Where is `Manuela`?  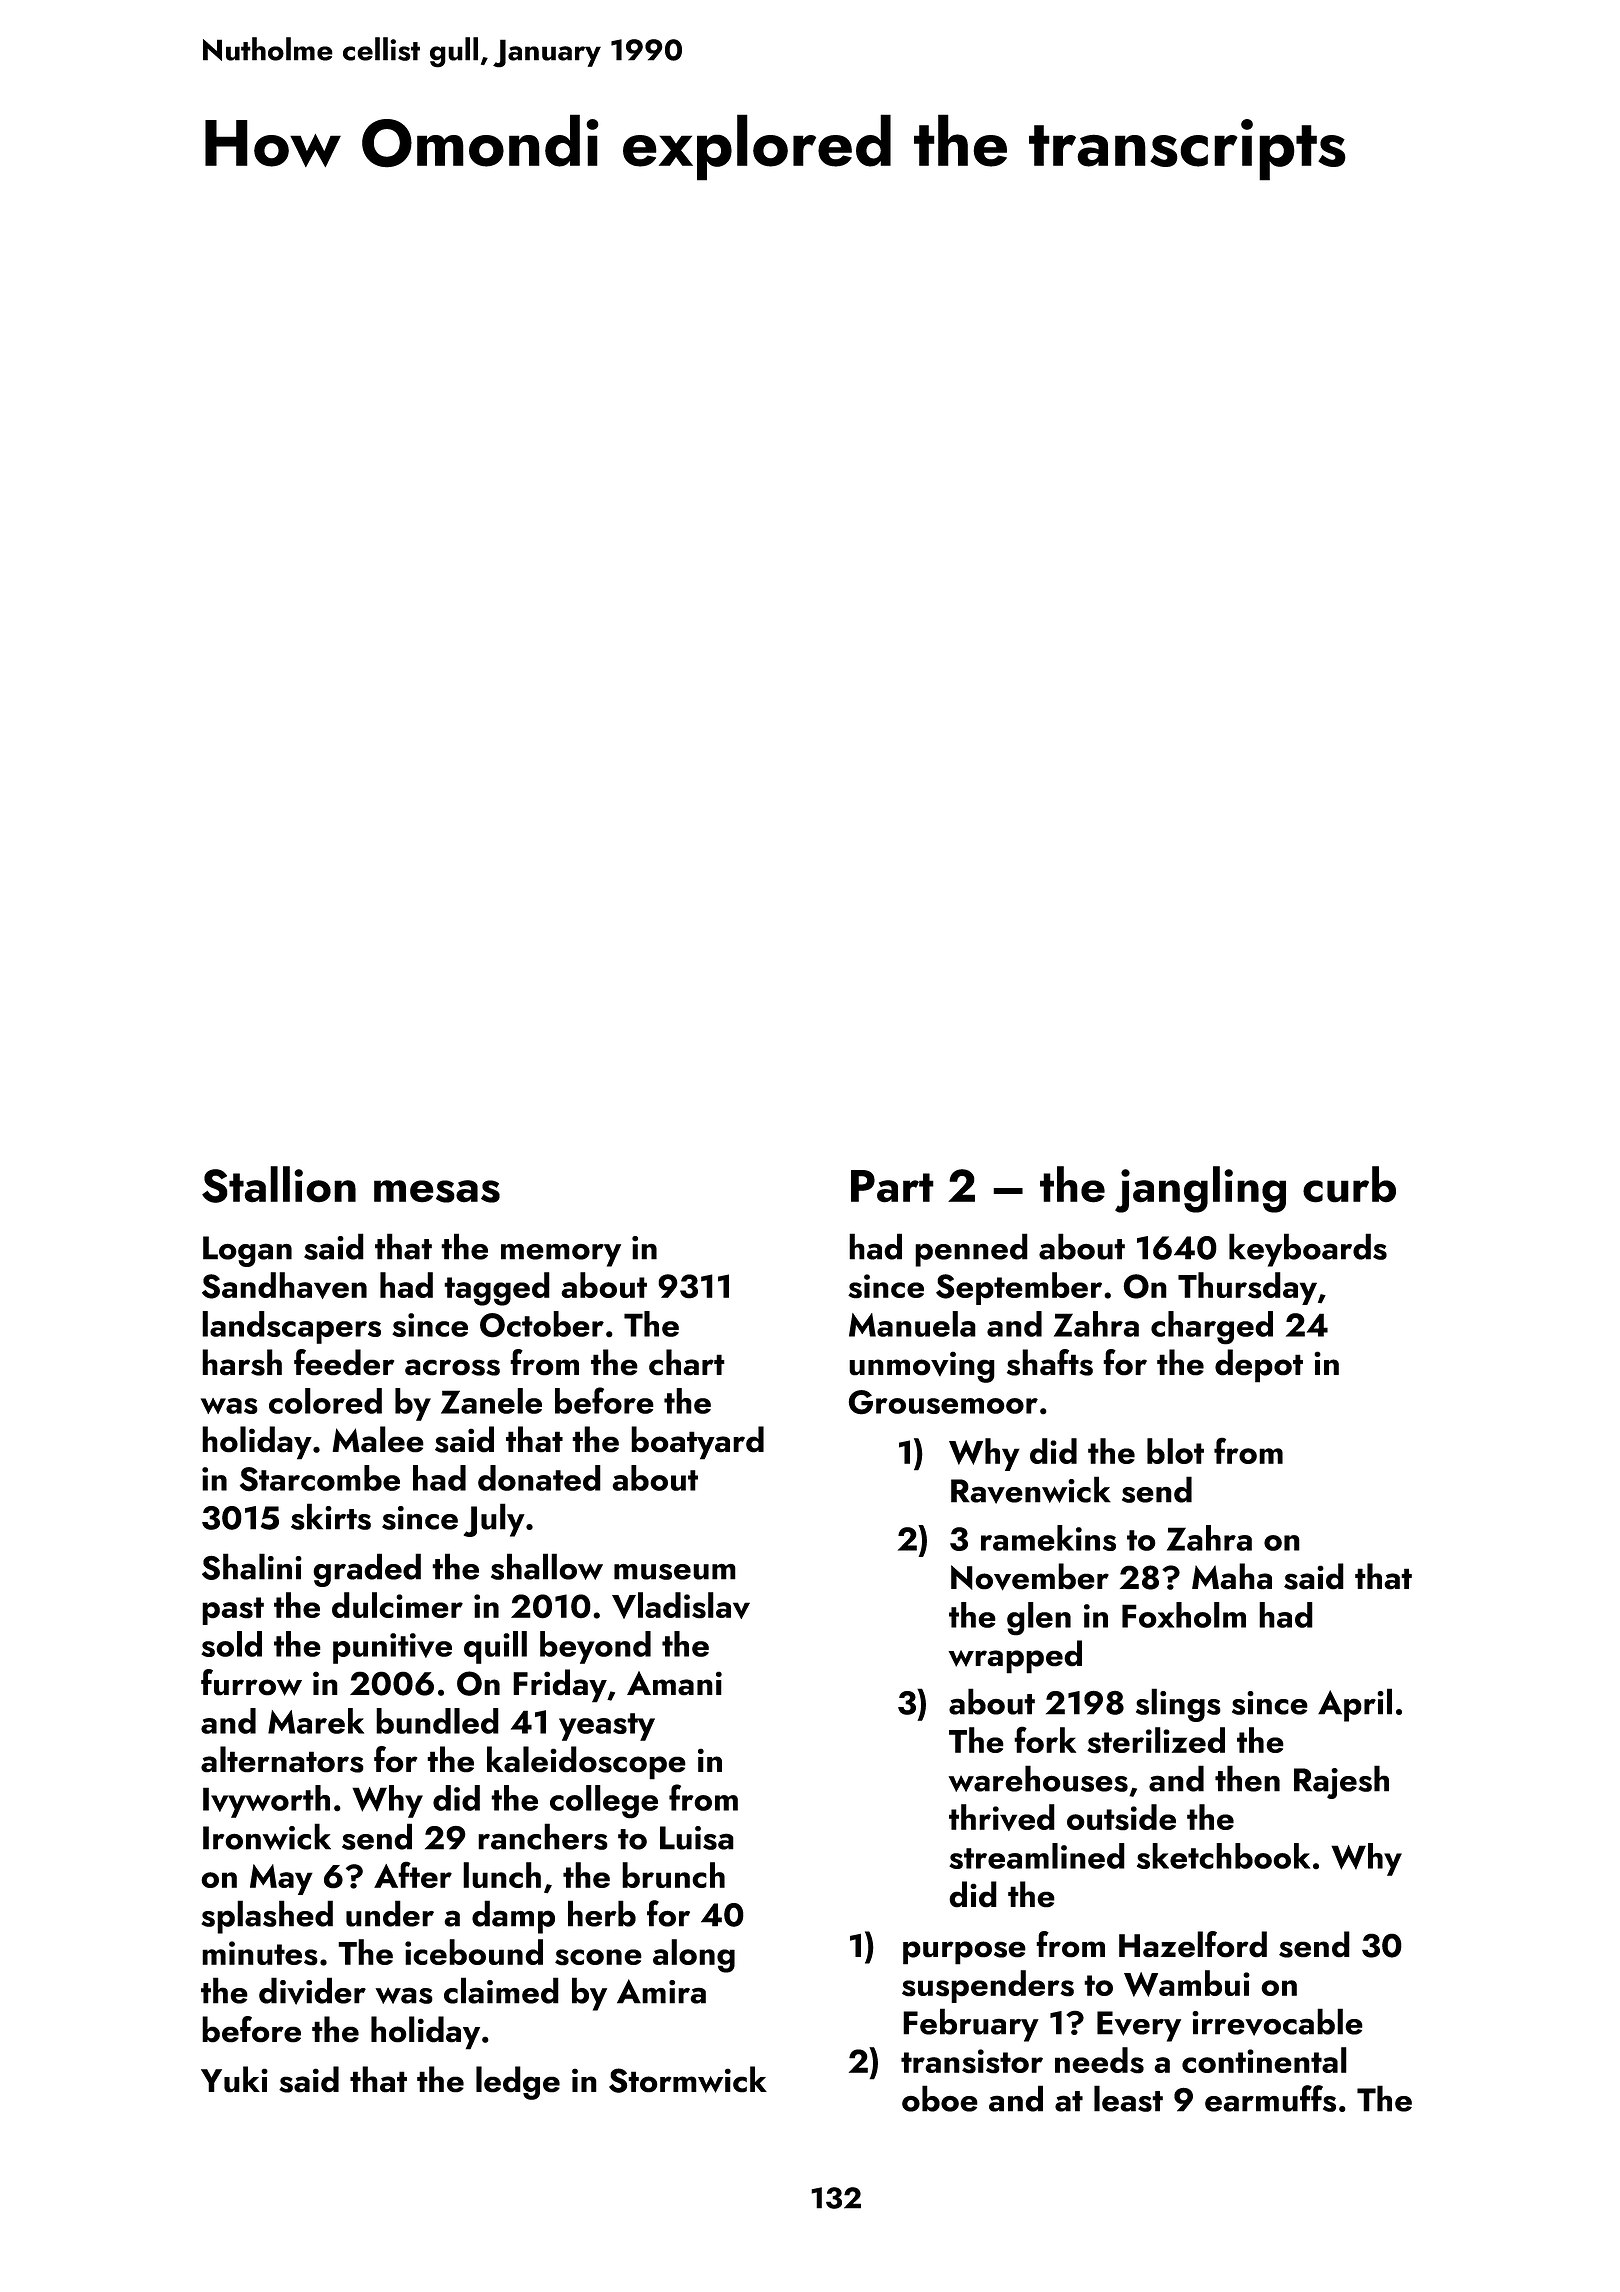
Manuela is located at coordinates (912, 1324).
